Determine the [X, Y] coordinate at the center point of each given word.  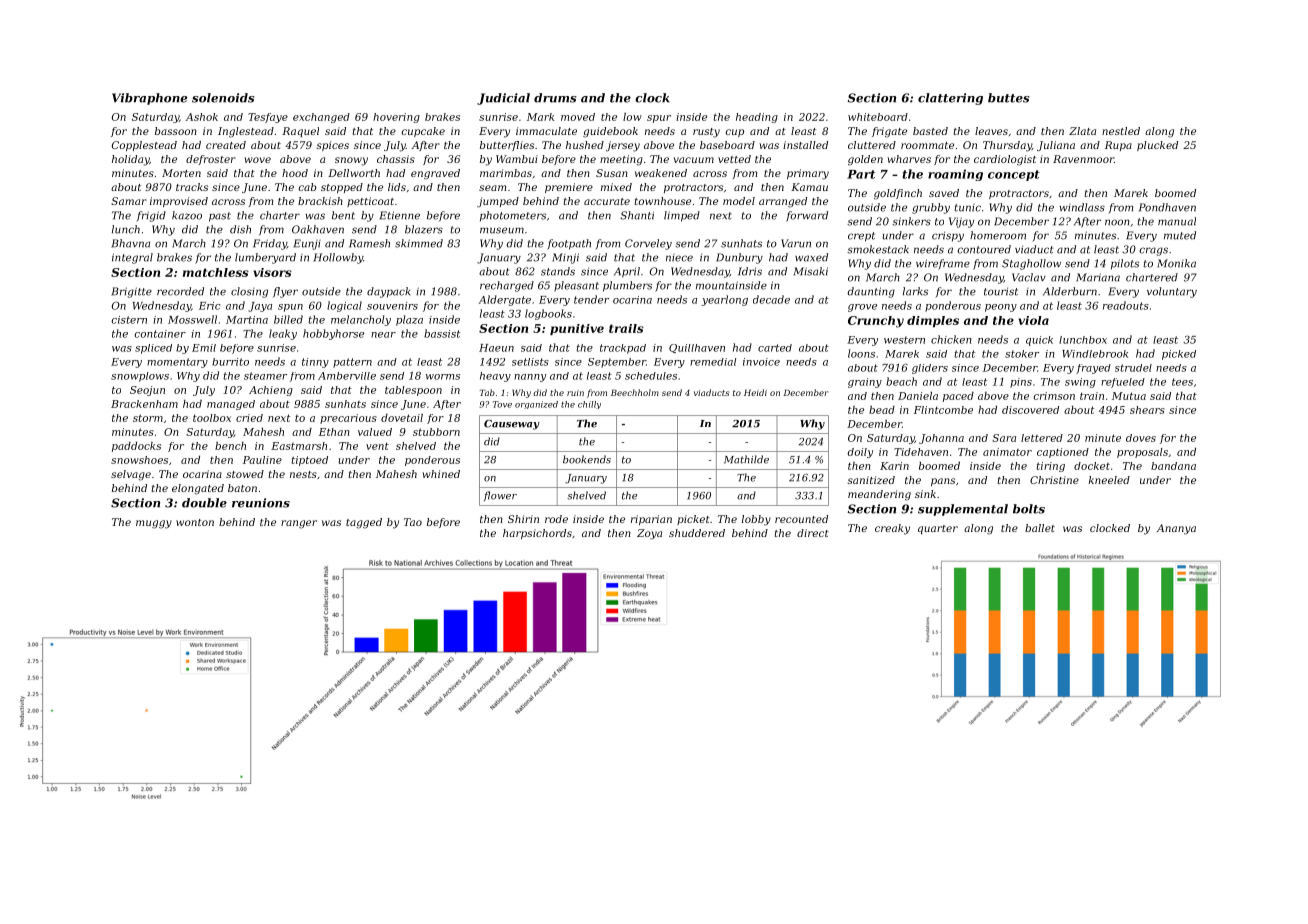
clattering [950, 99]
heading [757, 118]
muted [1180, 235]
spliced [153, 349]
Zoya [649, 534]
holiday [130, 160]
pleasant [576, 286]
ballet [1040, 528]
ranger [299, 524]
